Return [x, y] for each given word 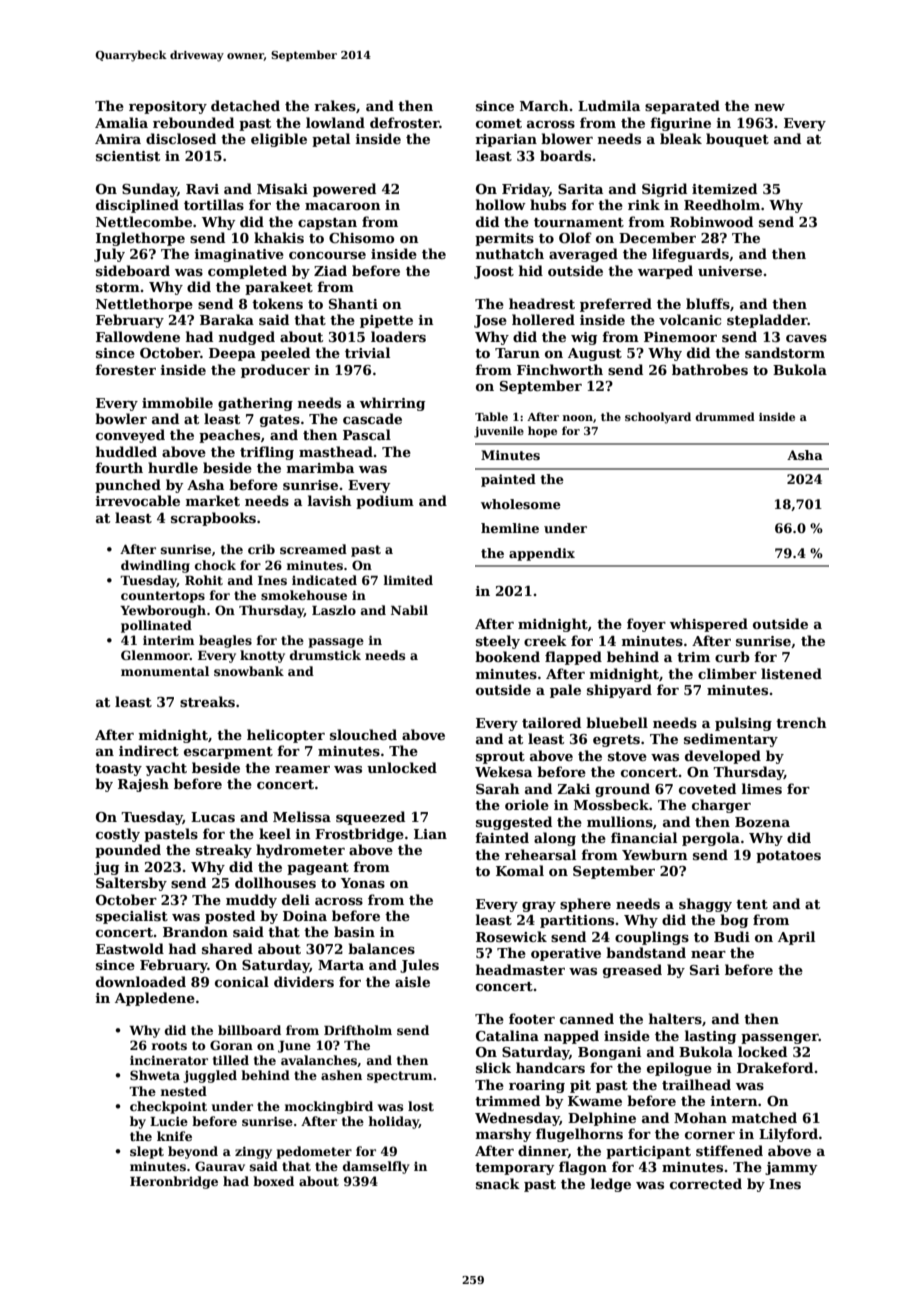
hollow [501, 204]
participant [648, 1152]
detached [245, 105]
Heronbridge [174, 1182]
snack [498, 1183]
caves [806, 338]
